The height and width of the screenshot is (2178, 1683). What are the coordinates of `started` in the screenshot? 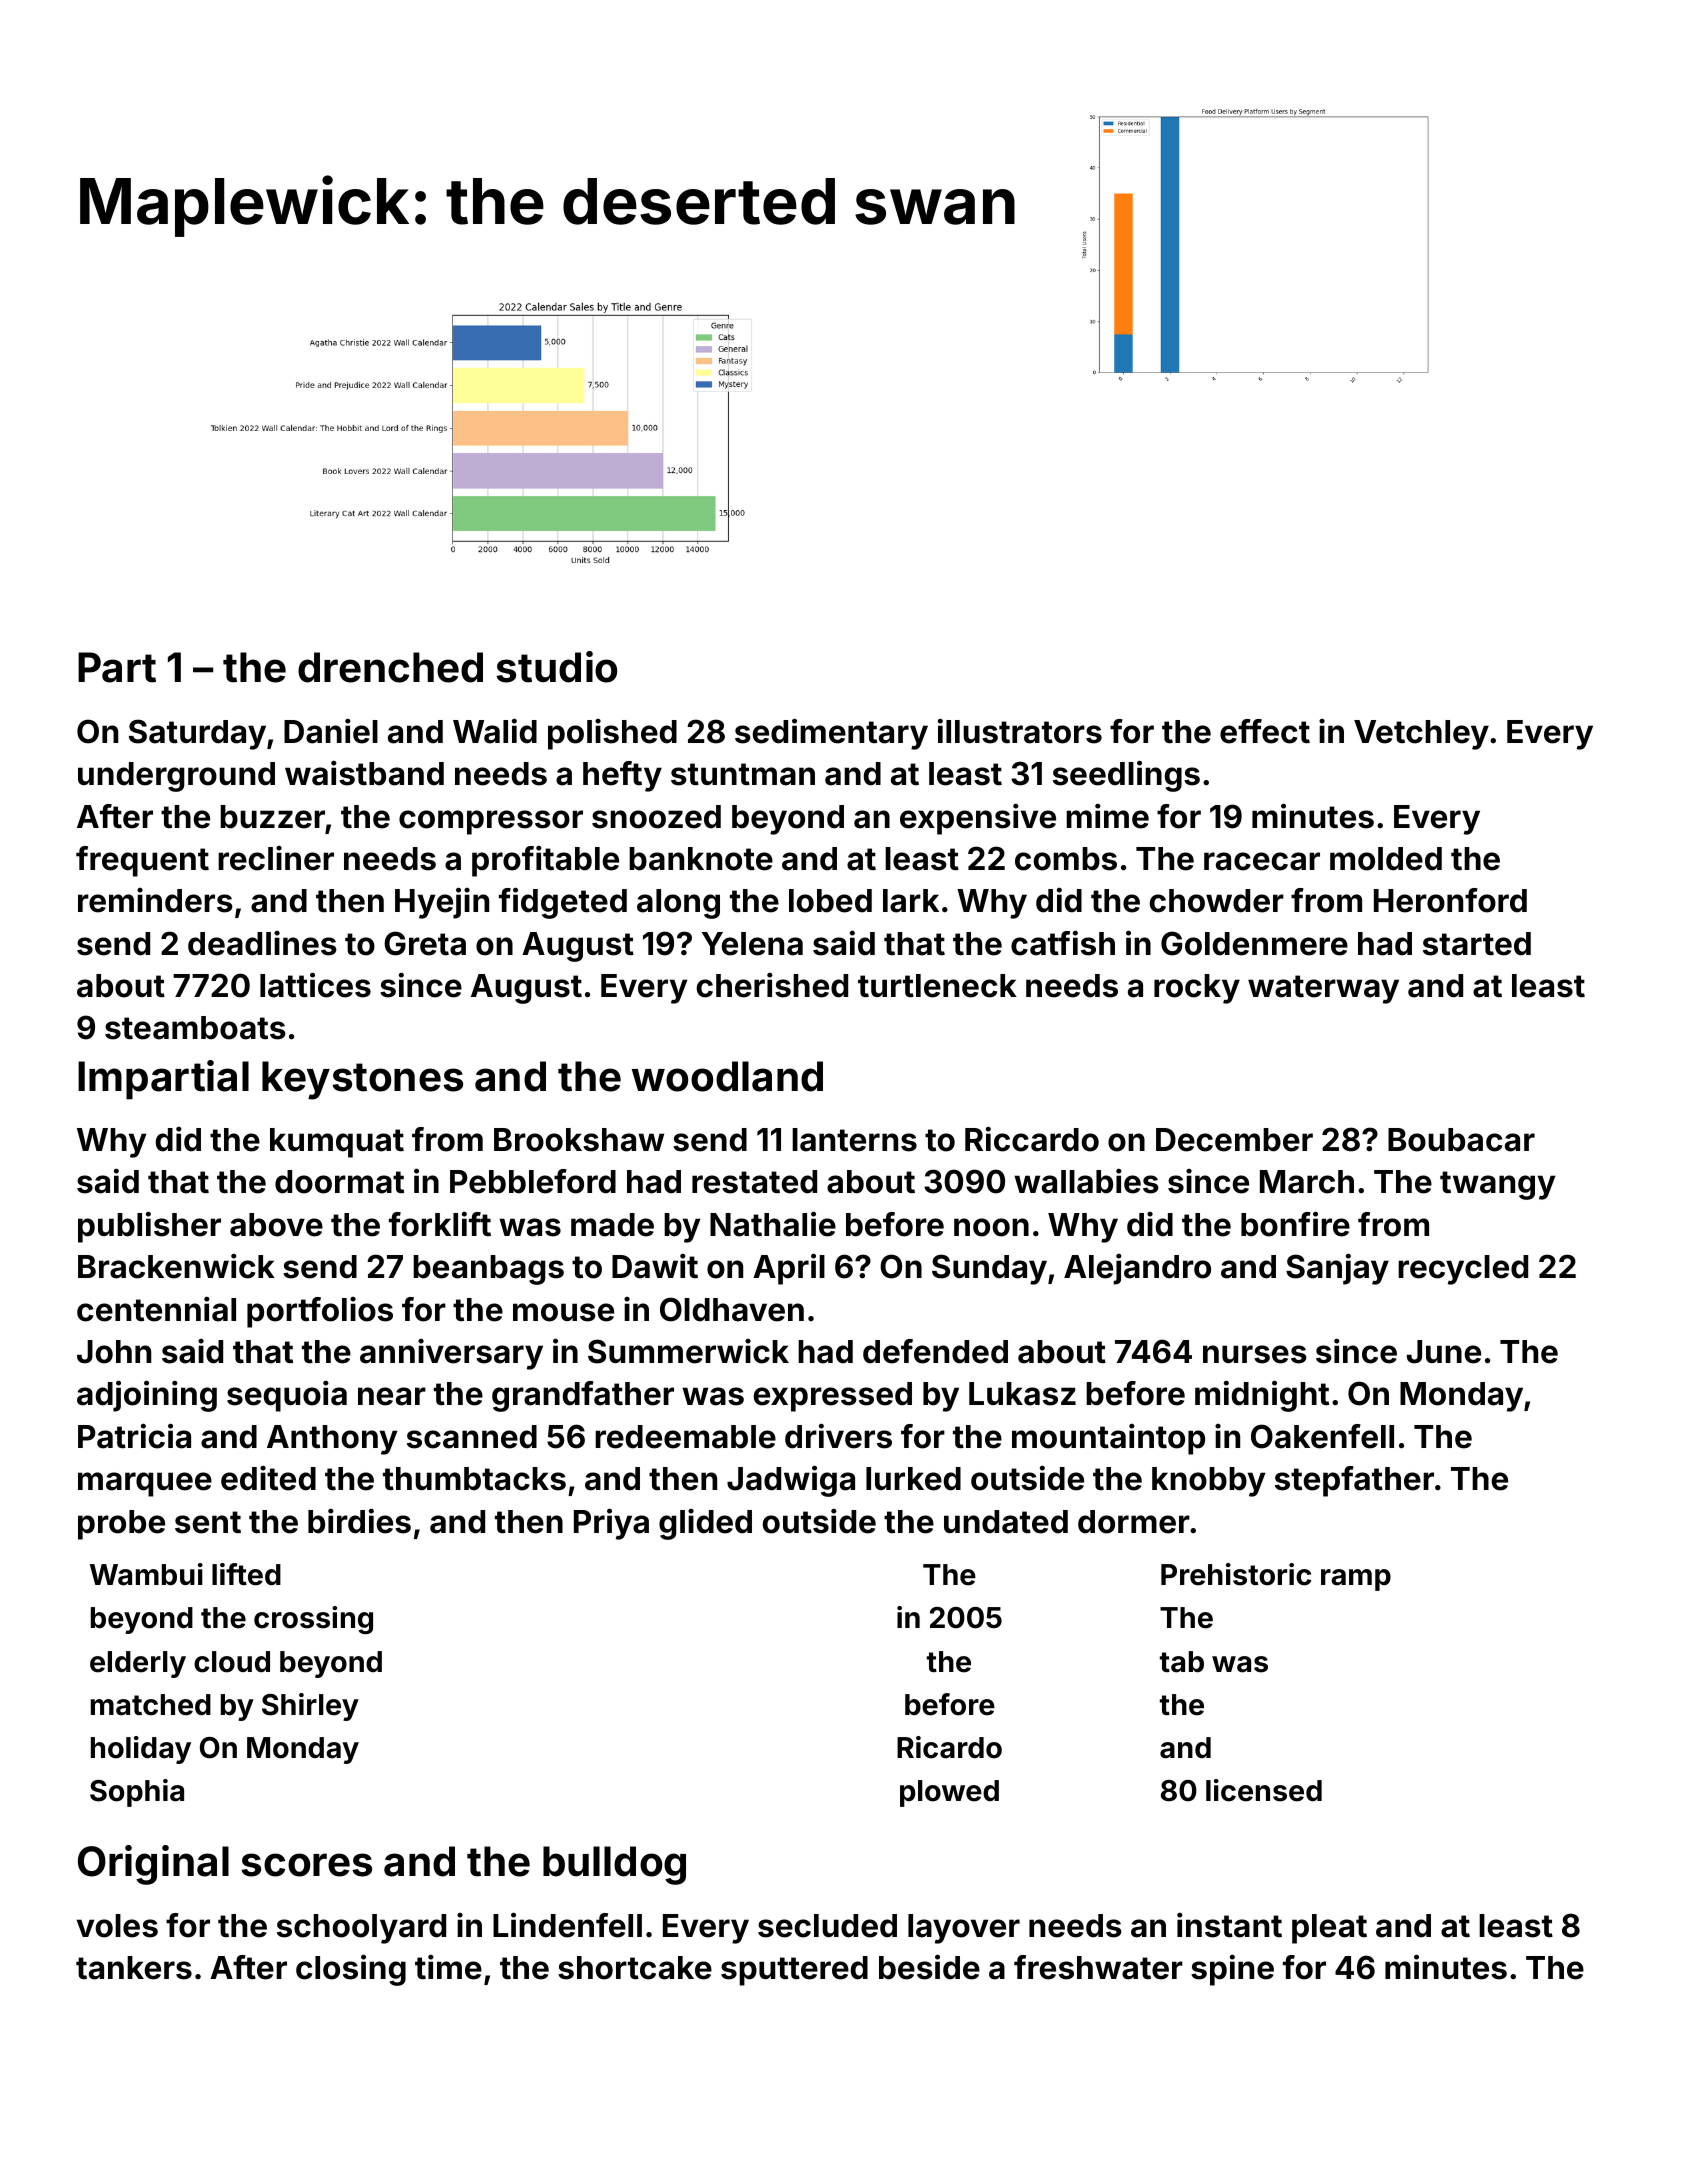 It's located at (1477, 944).
